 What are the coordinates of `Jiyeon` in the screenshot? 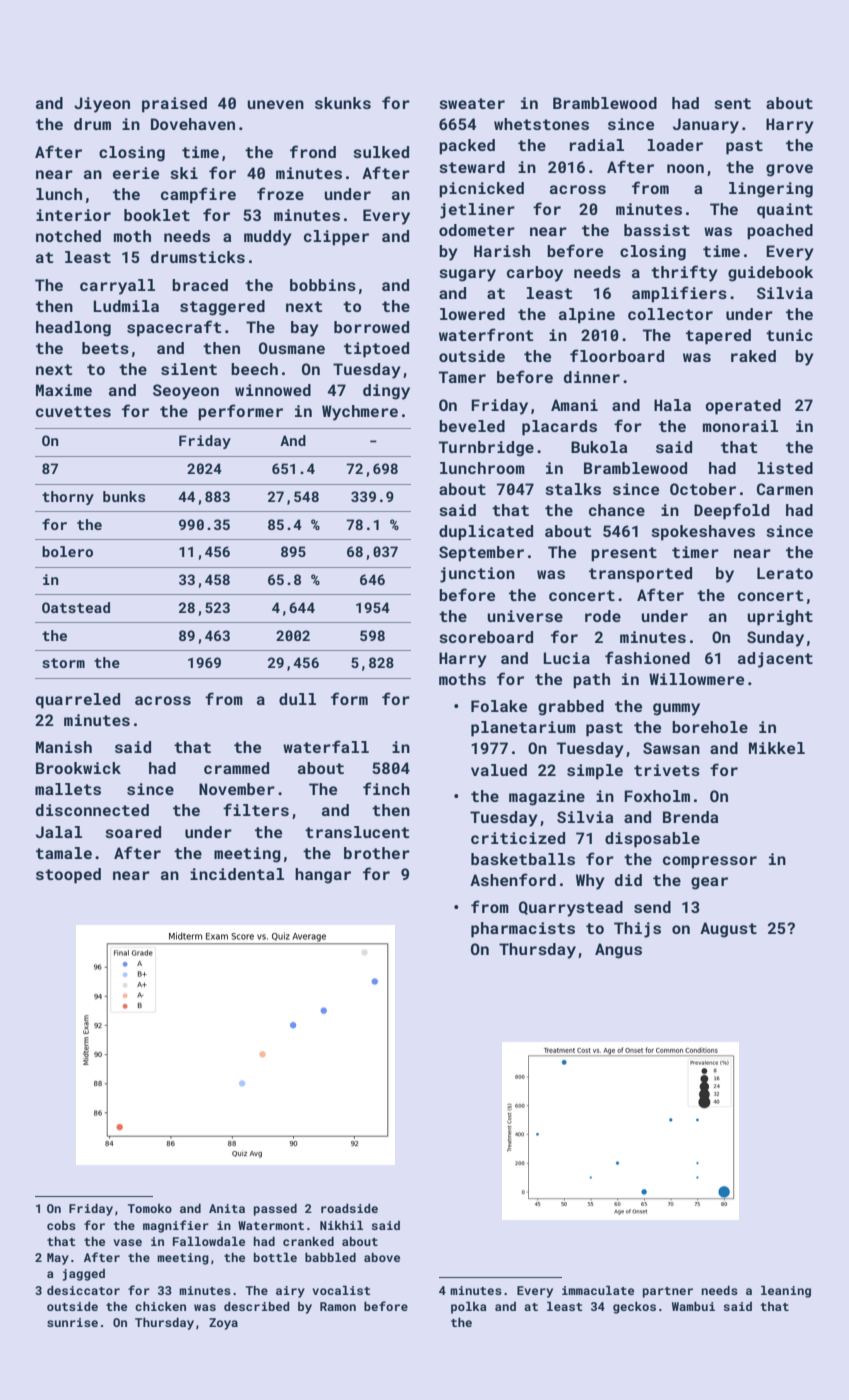 It's located at (102, 105).
